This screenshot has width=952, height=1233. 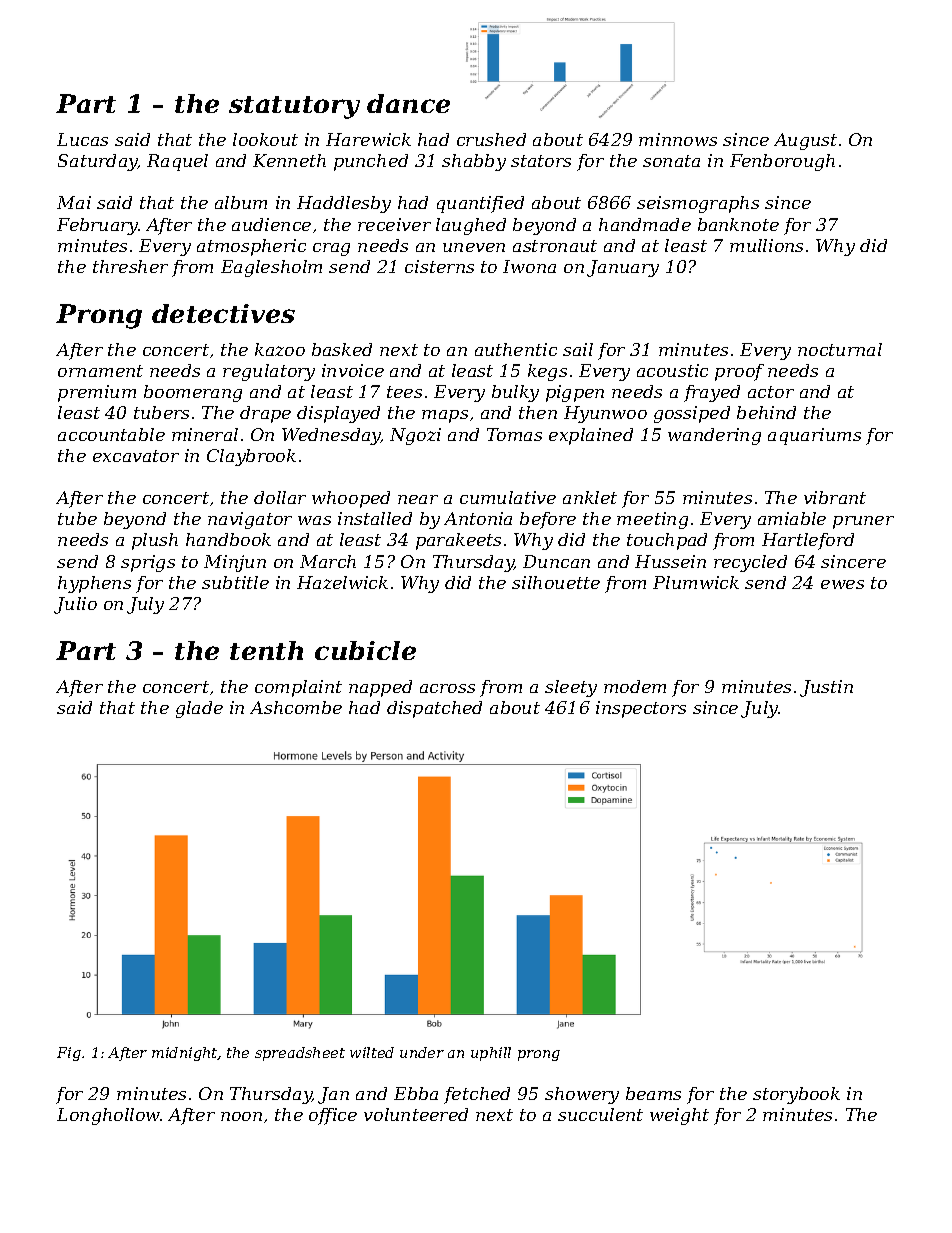 I want to click on sprigs, so click(x=148, y=563).
